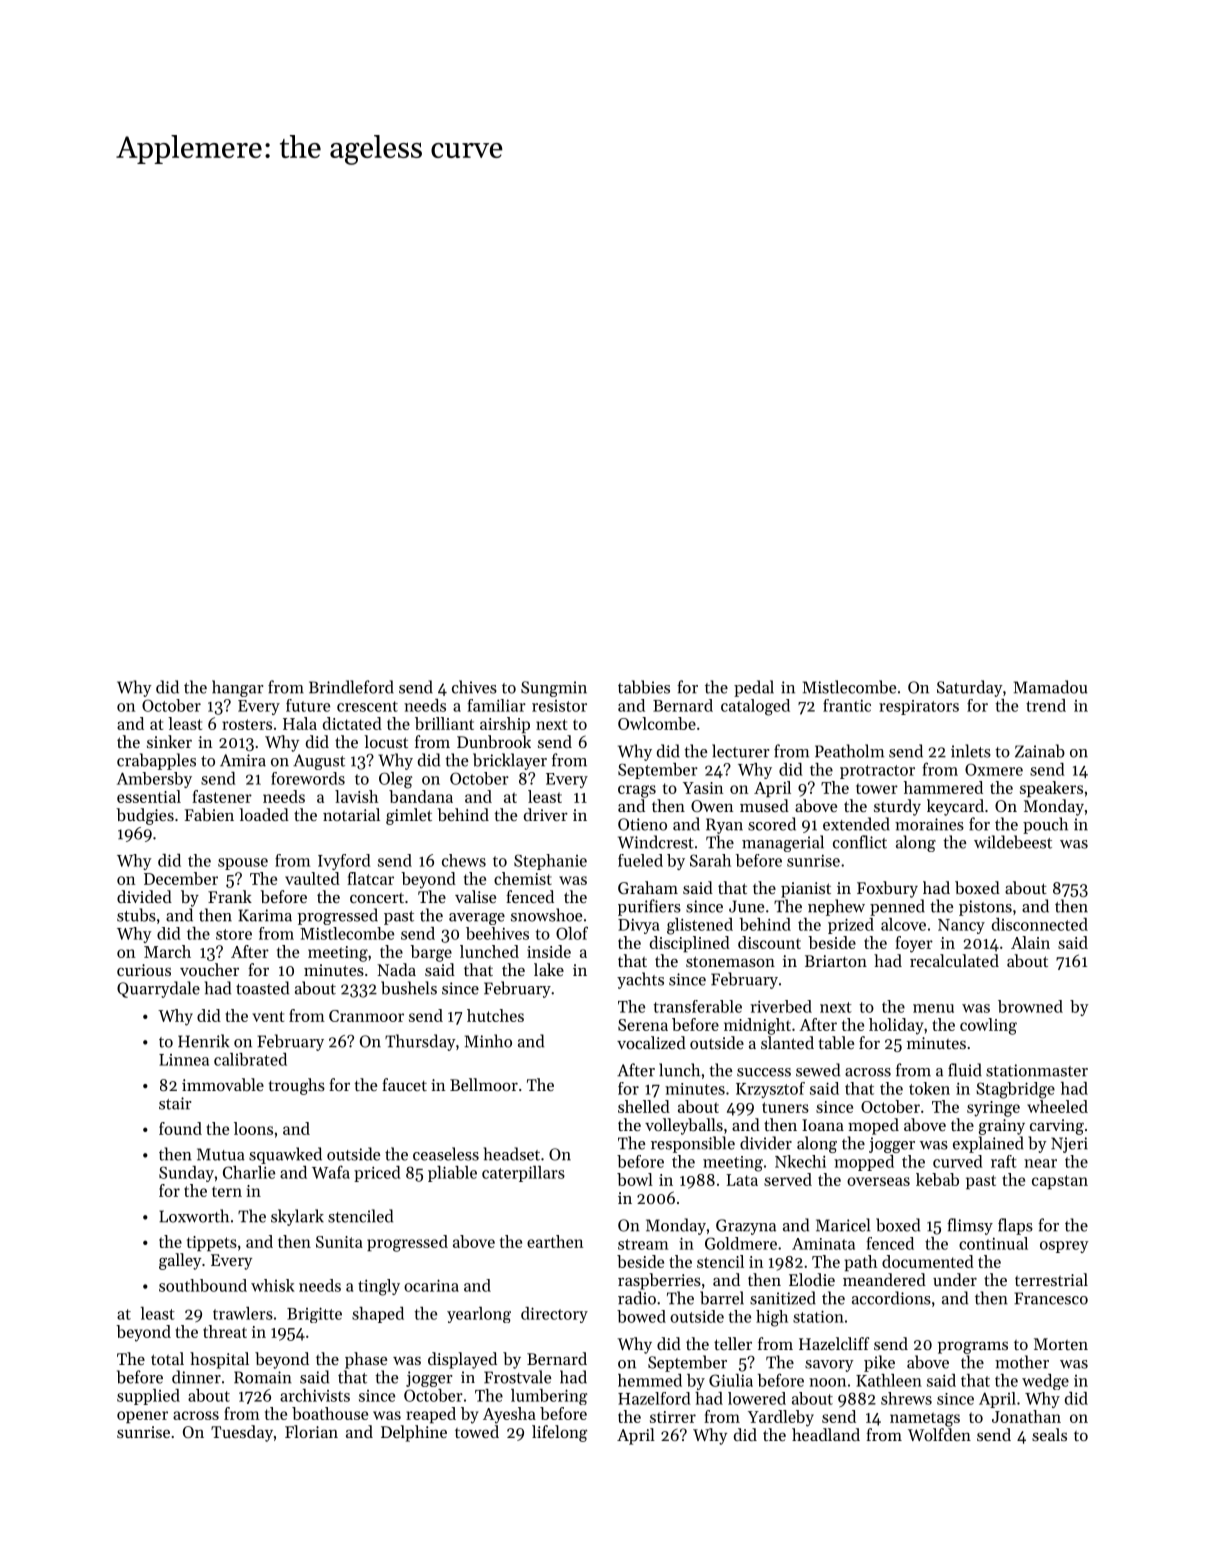 The height and width of the page is (1559, 1205). I want to click on Nada, so click(396, 969).
